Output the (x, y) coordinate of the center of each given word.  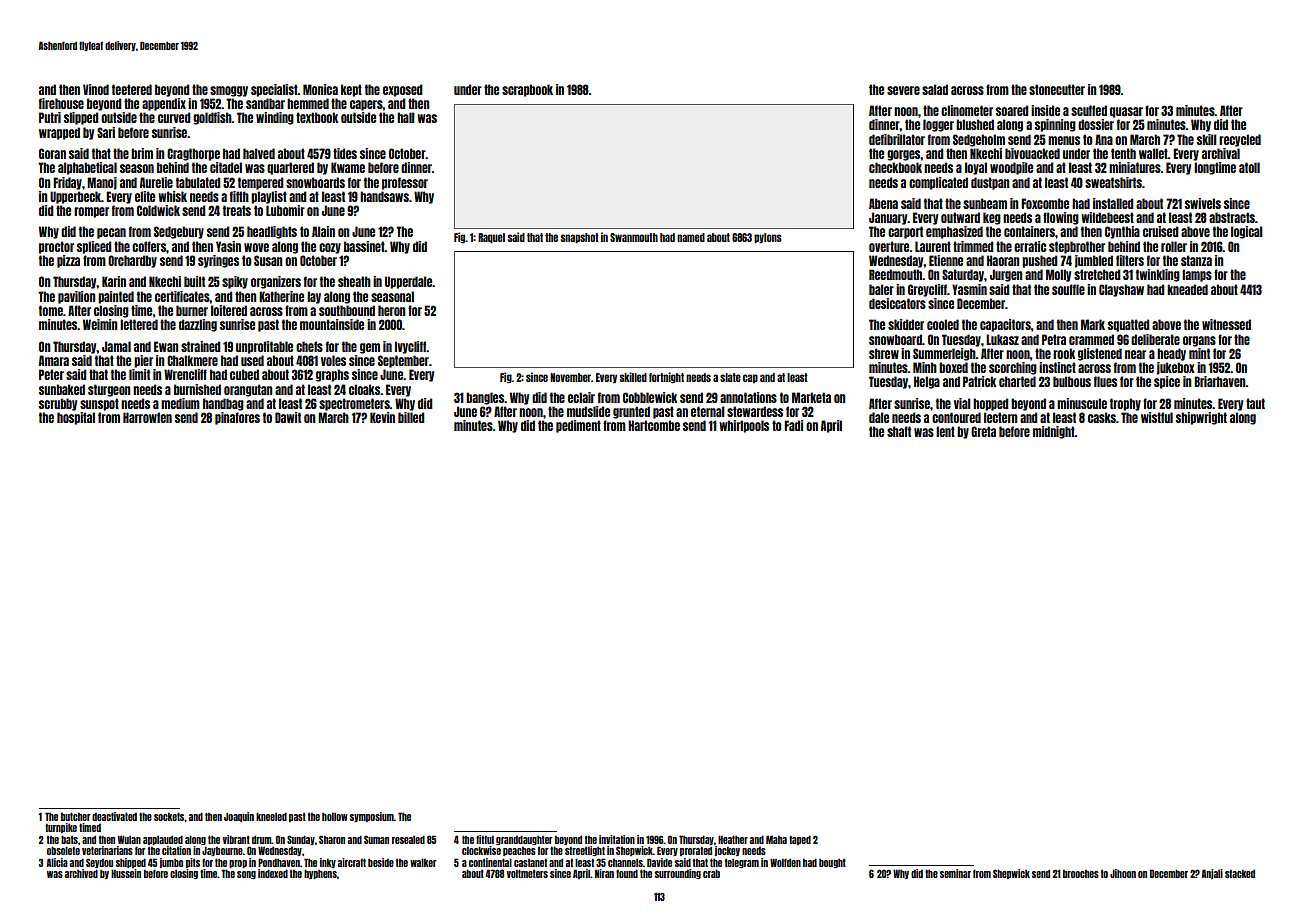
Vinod (96, 89)
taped (800, 840)
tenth (1123, 153)
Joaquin (239, 817)
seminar (955, 873)
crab (711, 873)
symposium (372, 817)
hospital (76, 418)
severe (903, 90)
